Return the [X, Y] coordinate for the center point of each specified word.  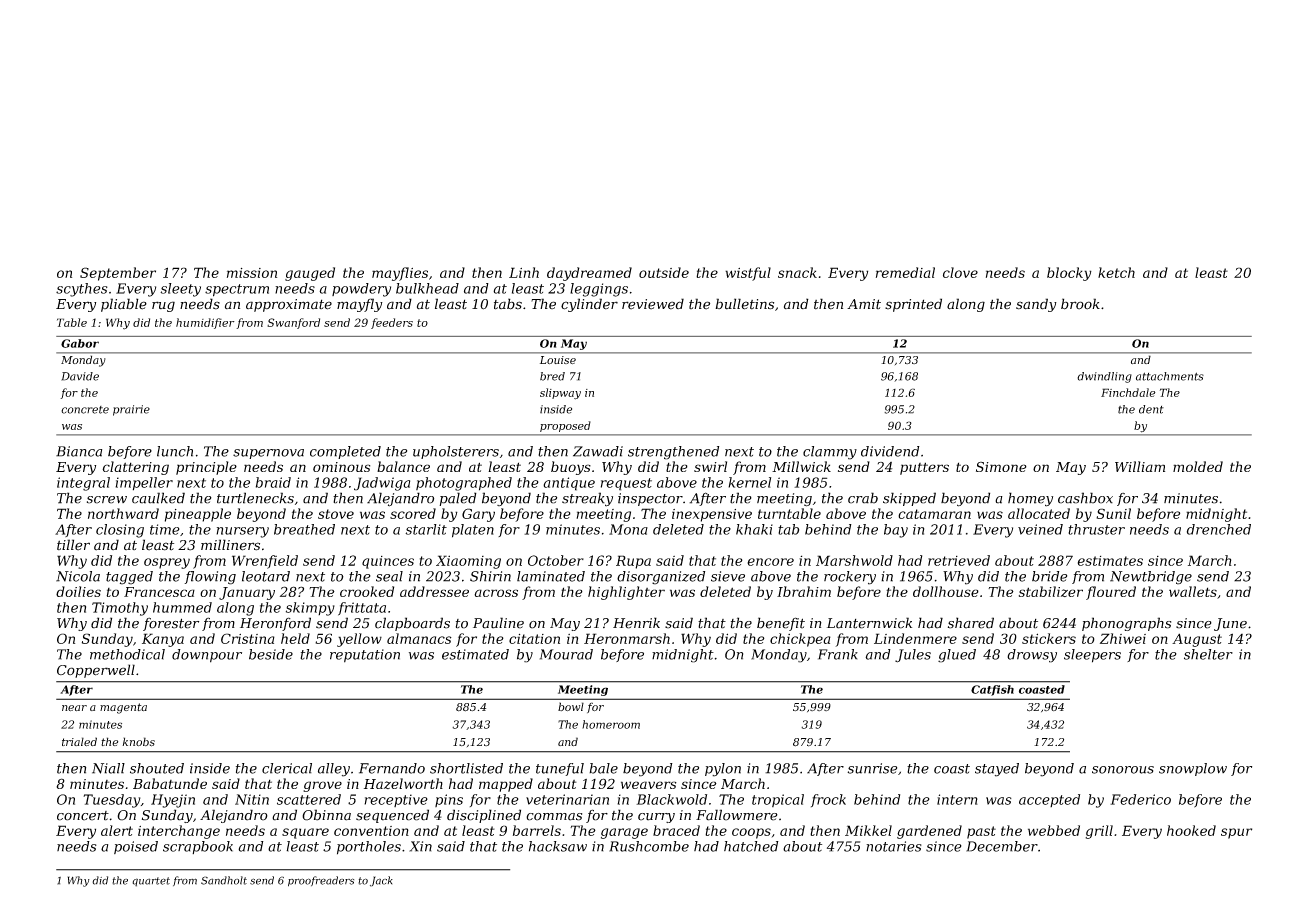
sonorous [1123, 770]
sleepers [1092, 656]
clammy [830, 453]
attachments [1170, 376]
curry [656, 818]
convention [371, 831]
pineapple [198, 515]
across [496, 593]
